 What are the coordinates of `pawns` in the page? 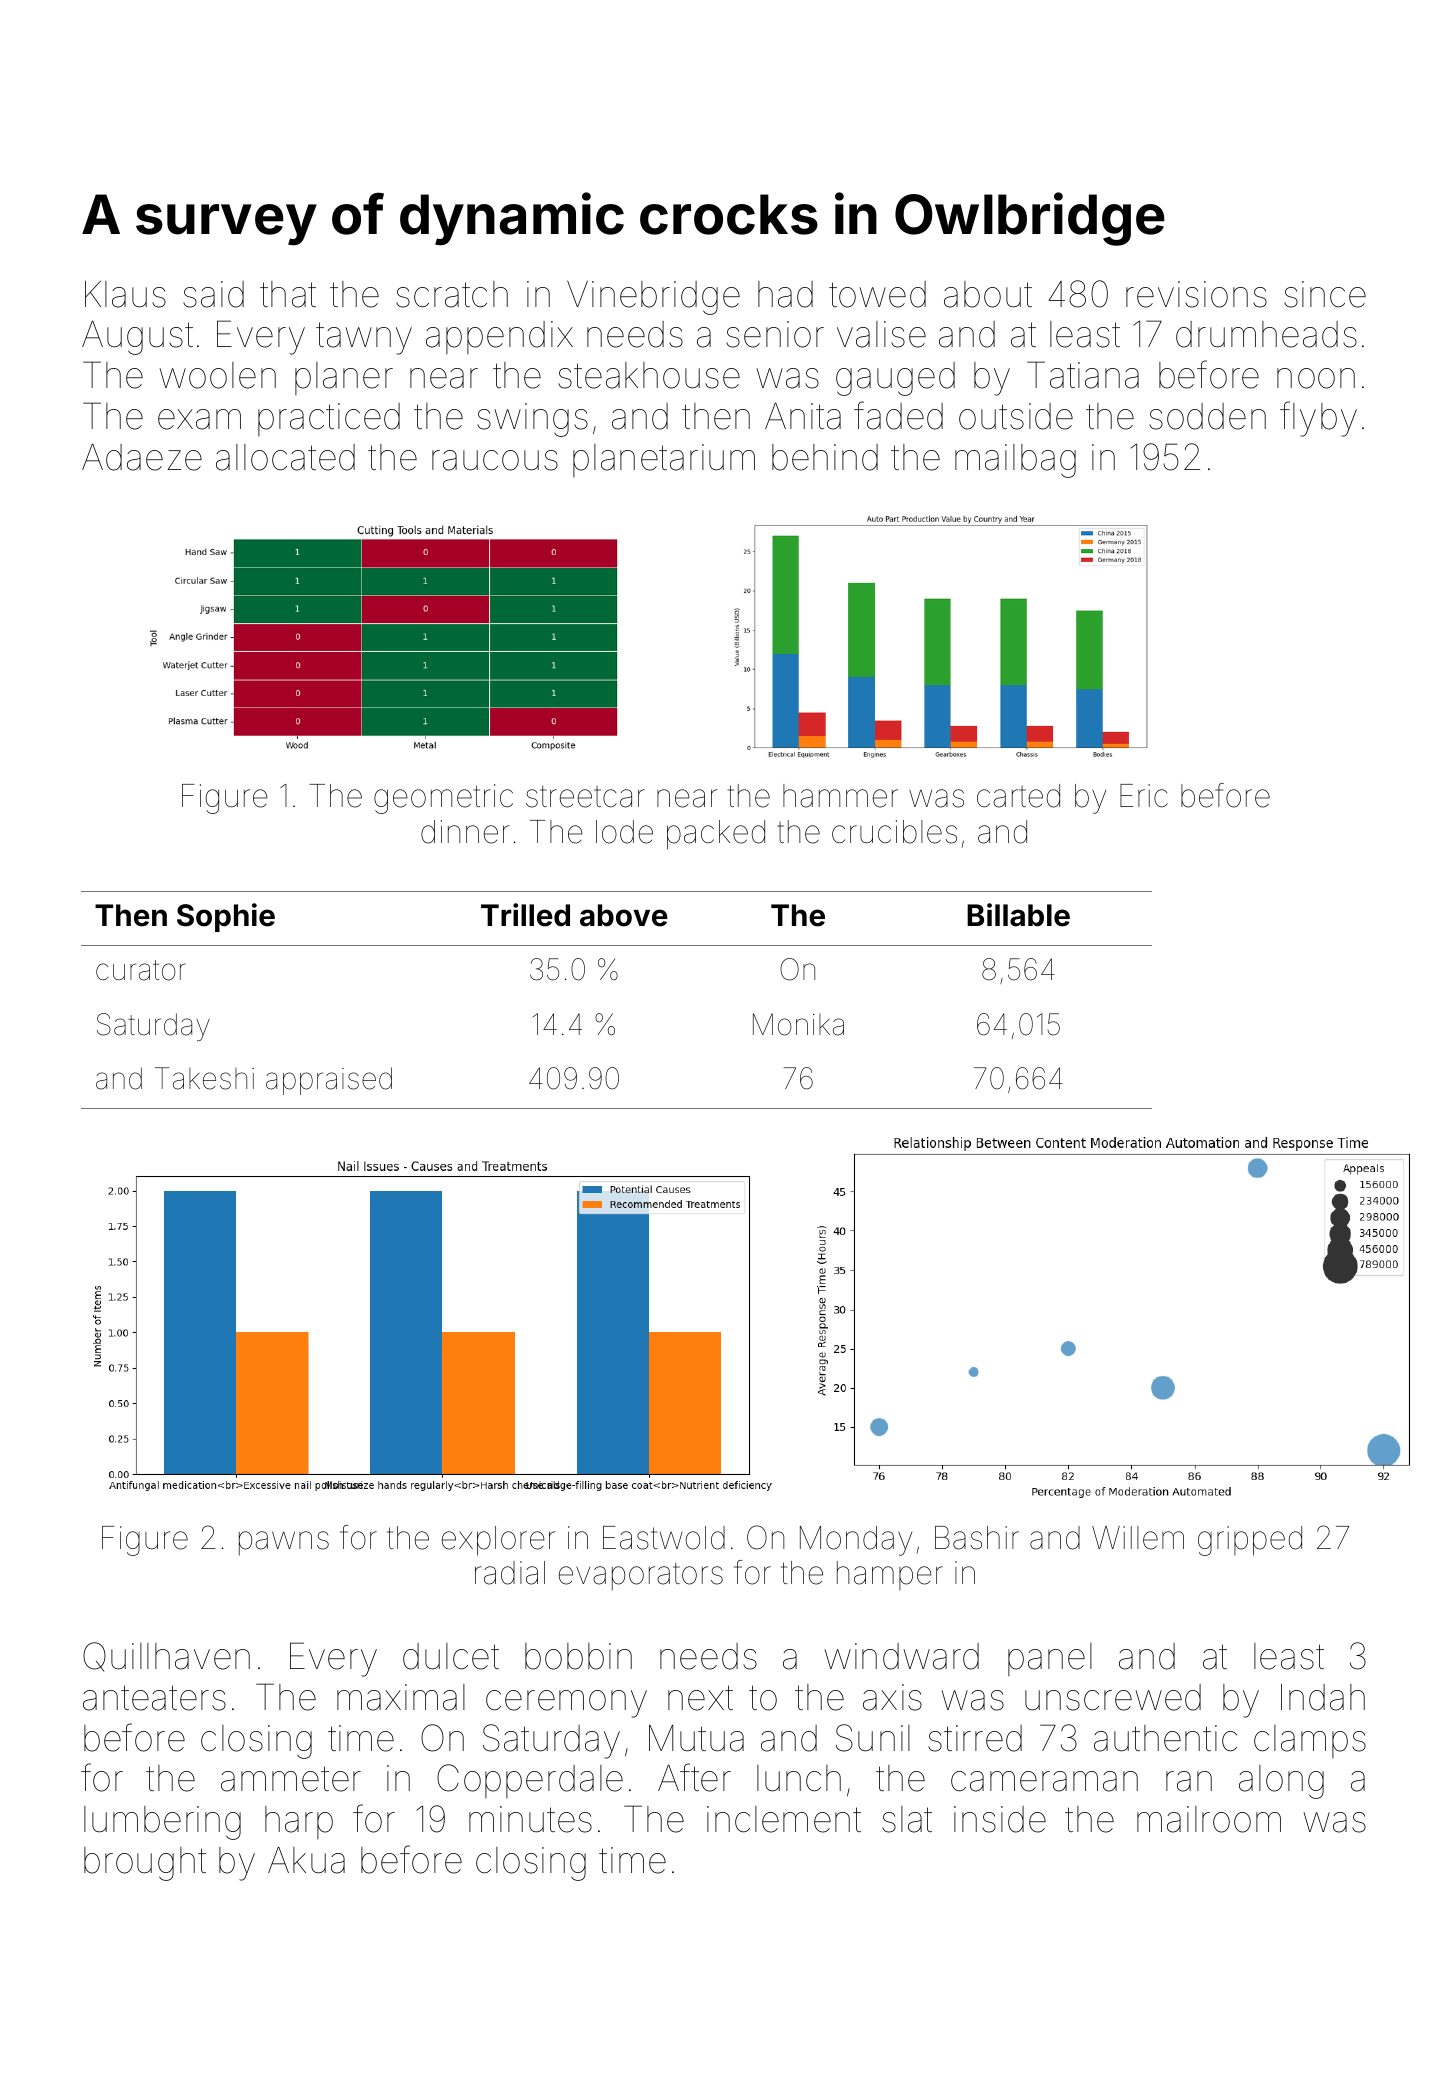 It's located at (284, 1543).
